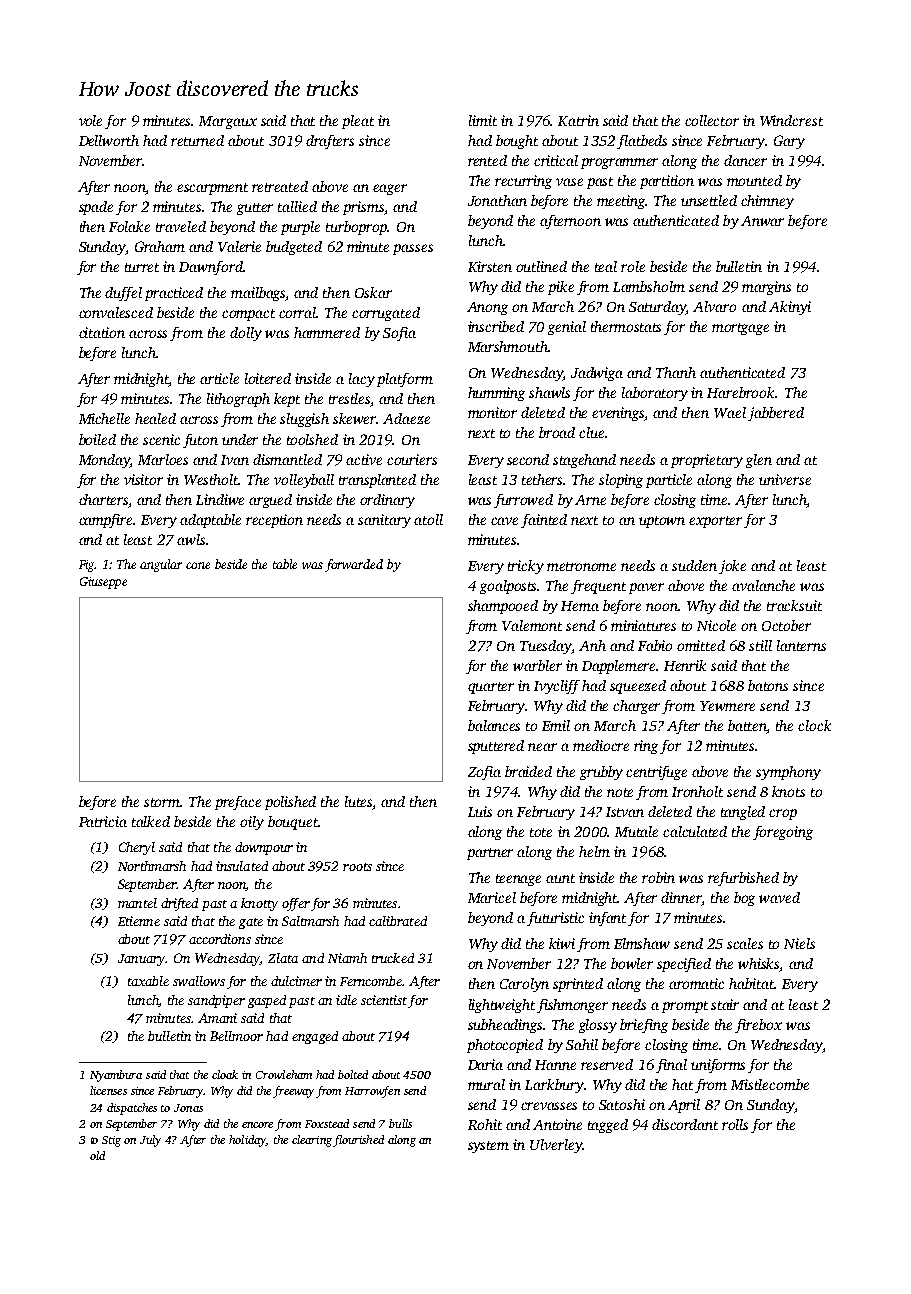 The height and width of the screenshot is (1294, 911). I want to click on Marshmouth, so click(508, 346).
